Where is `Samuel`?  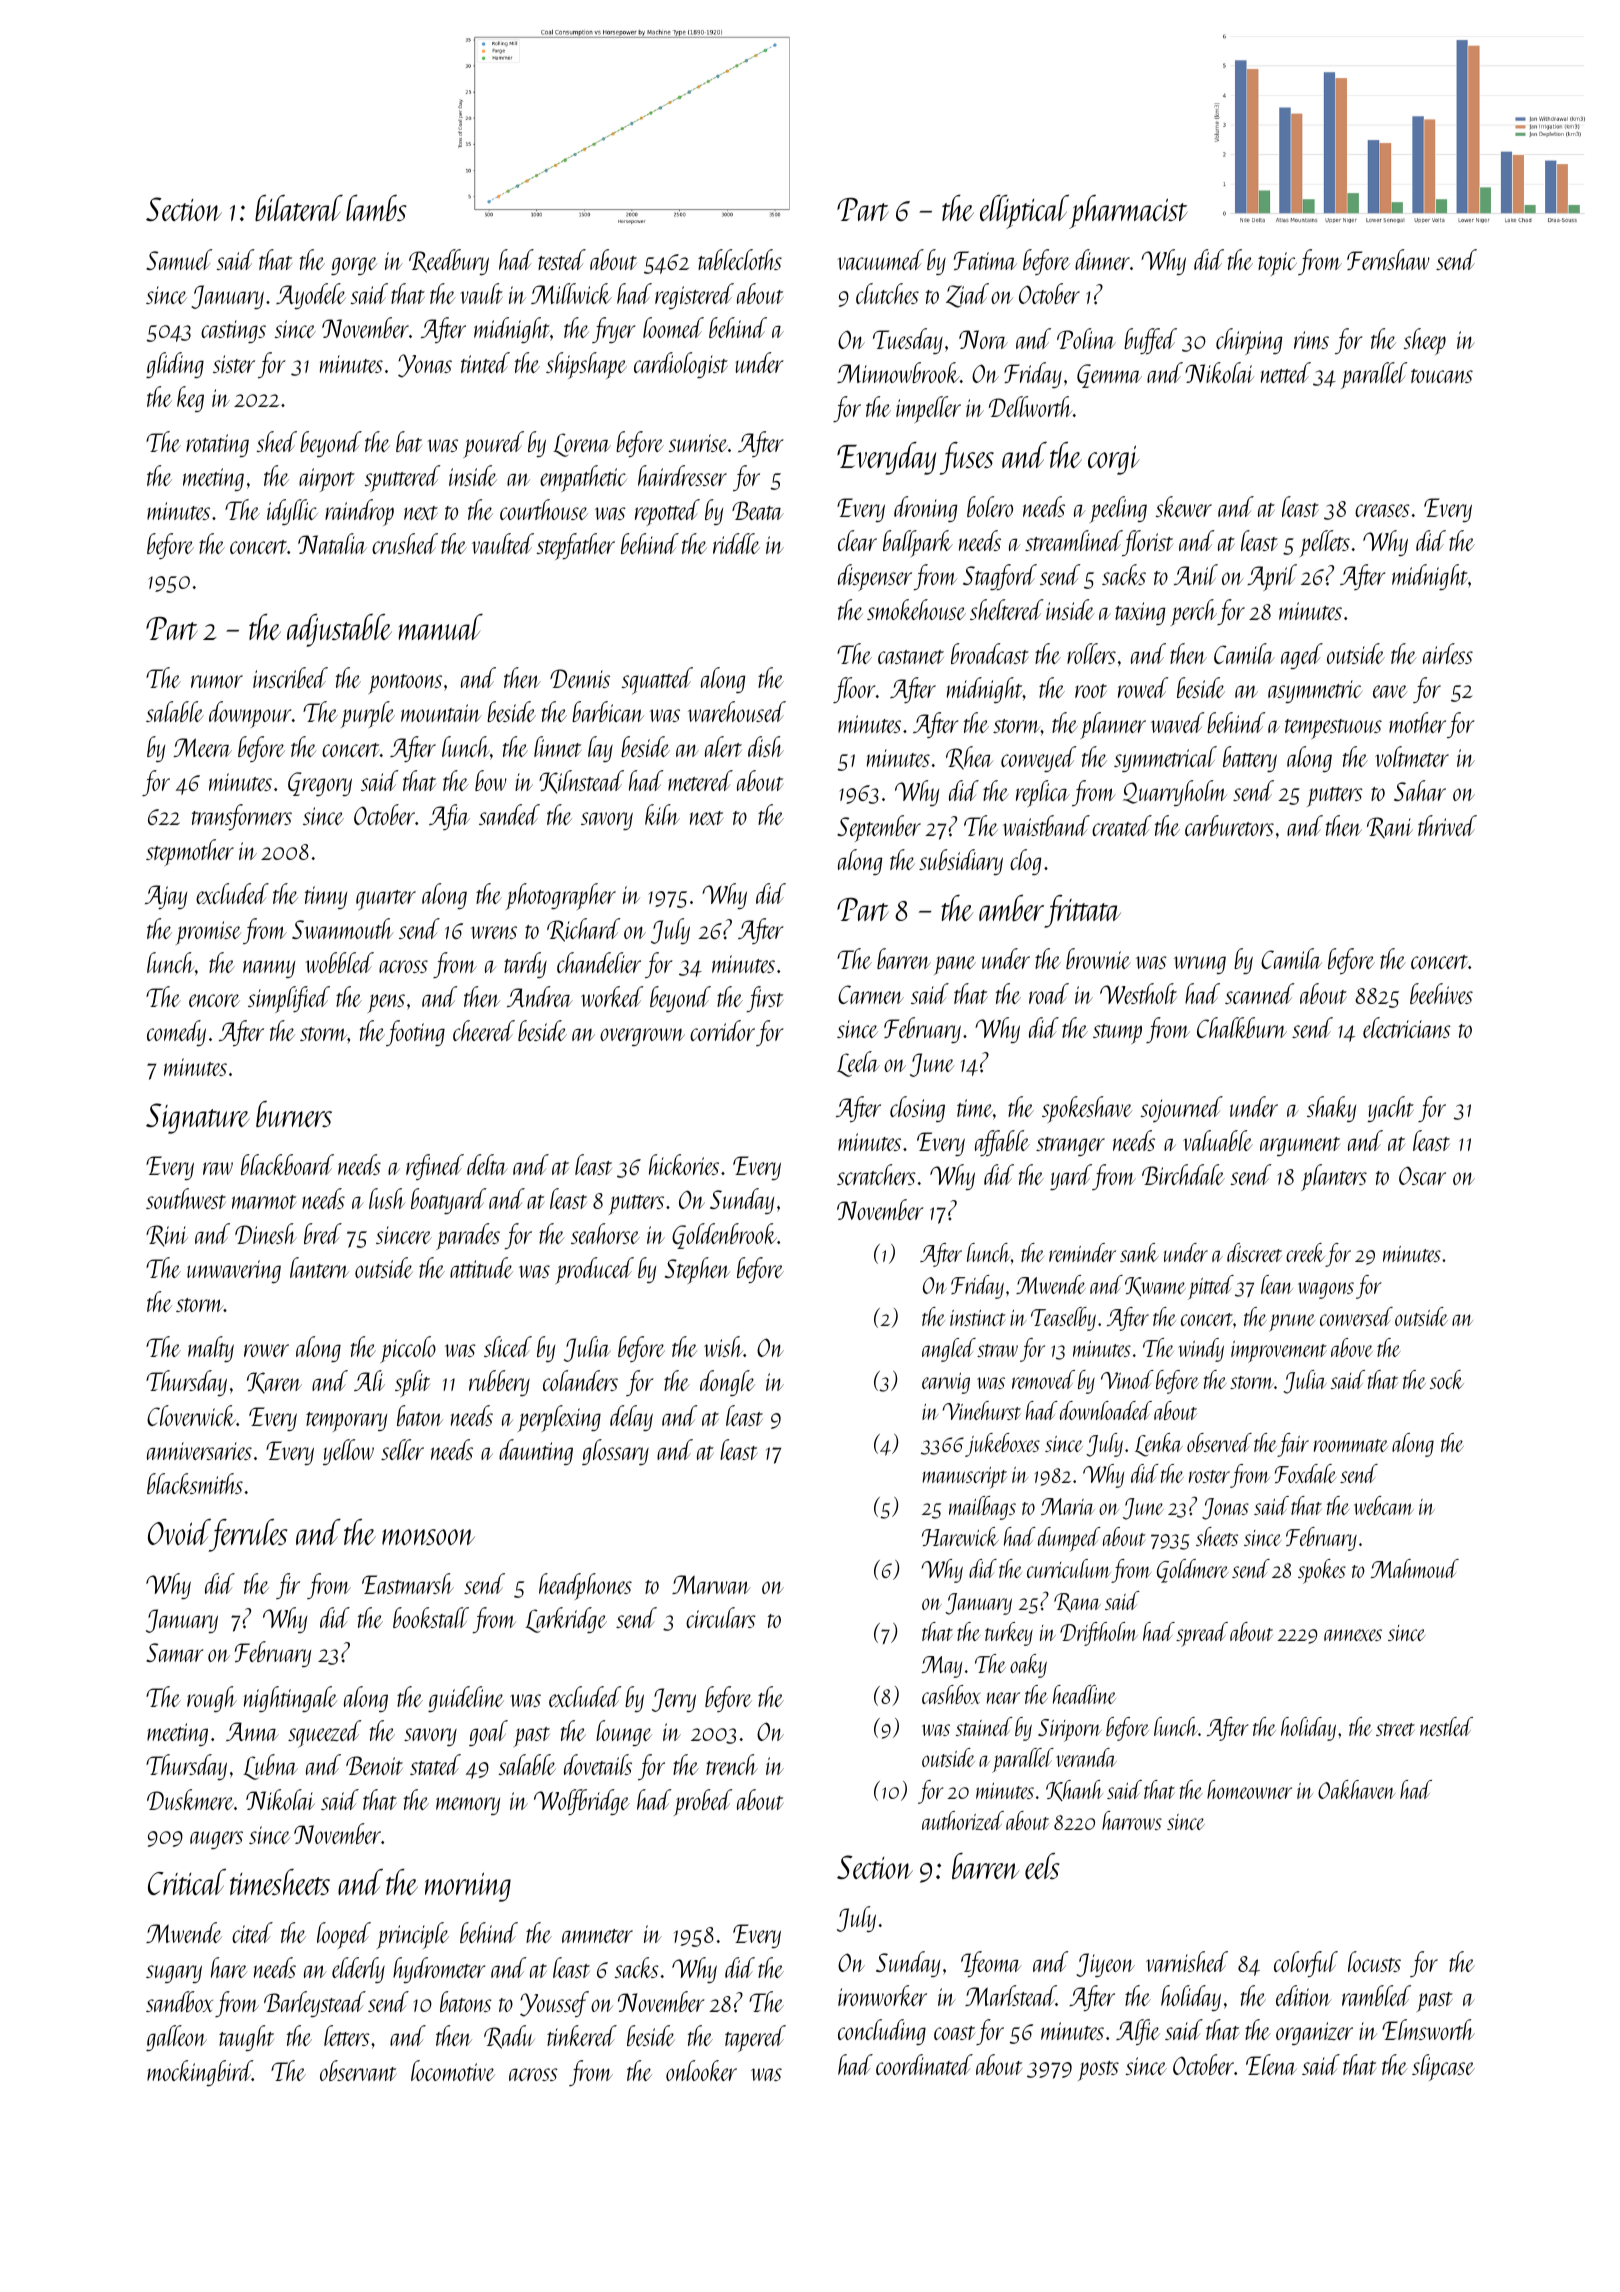 Samuel is located at coordinates (179, 259).
